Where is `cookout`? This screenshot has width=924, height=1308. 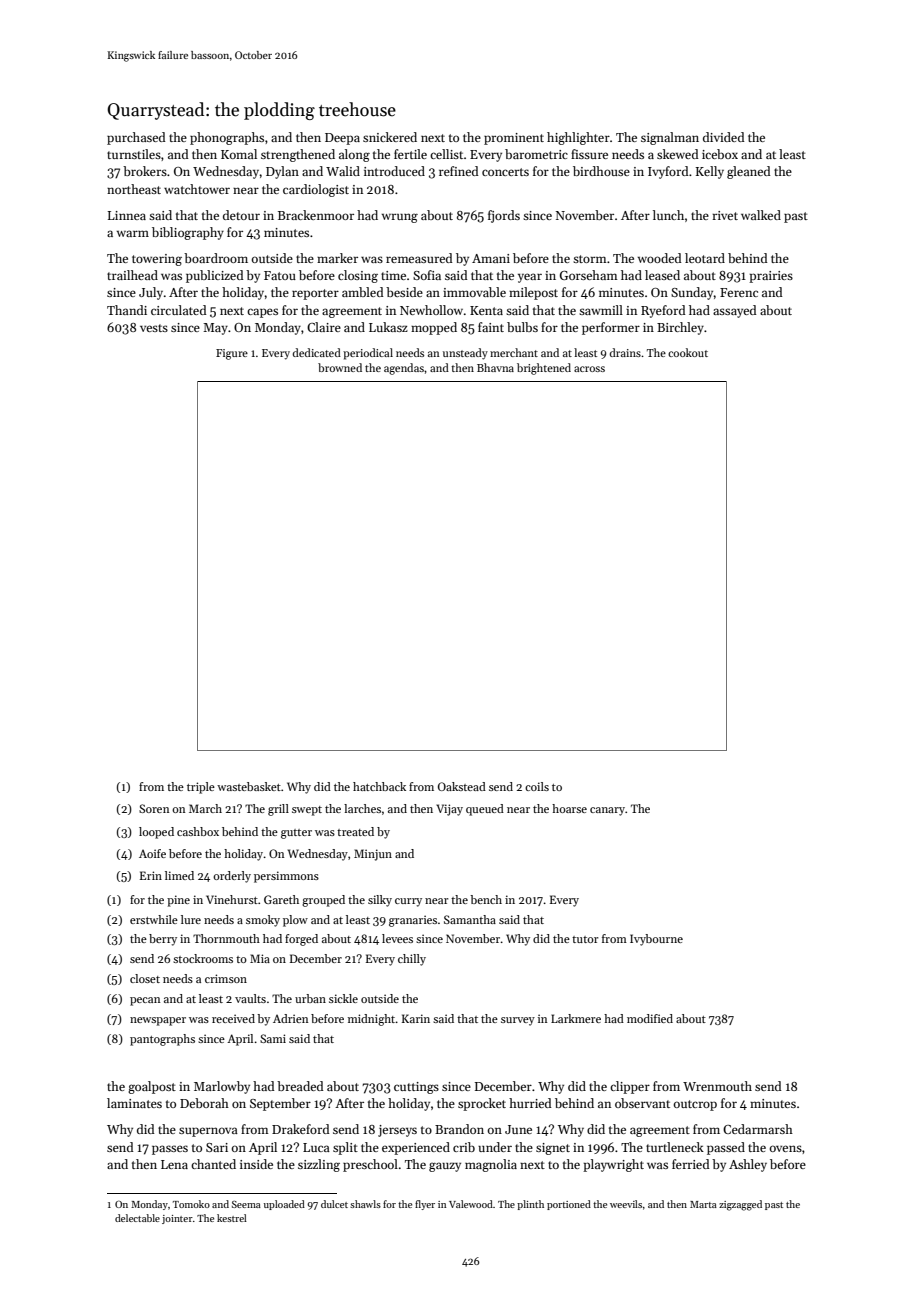
cookout is located at coordinates (688, 352).
